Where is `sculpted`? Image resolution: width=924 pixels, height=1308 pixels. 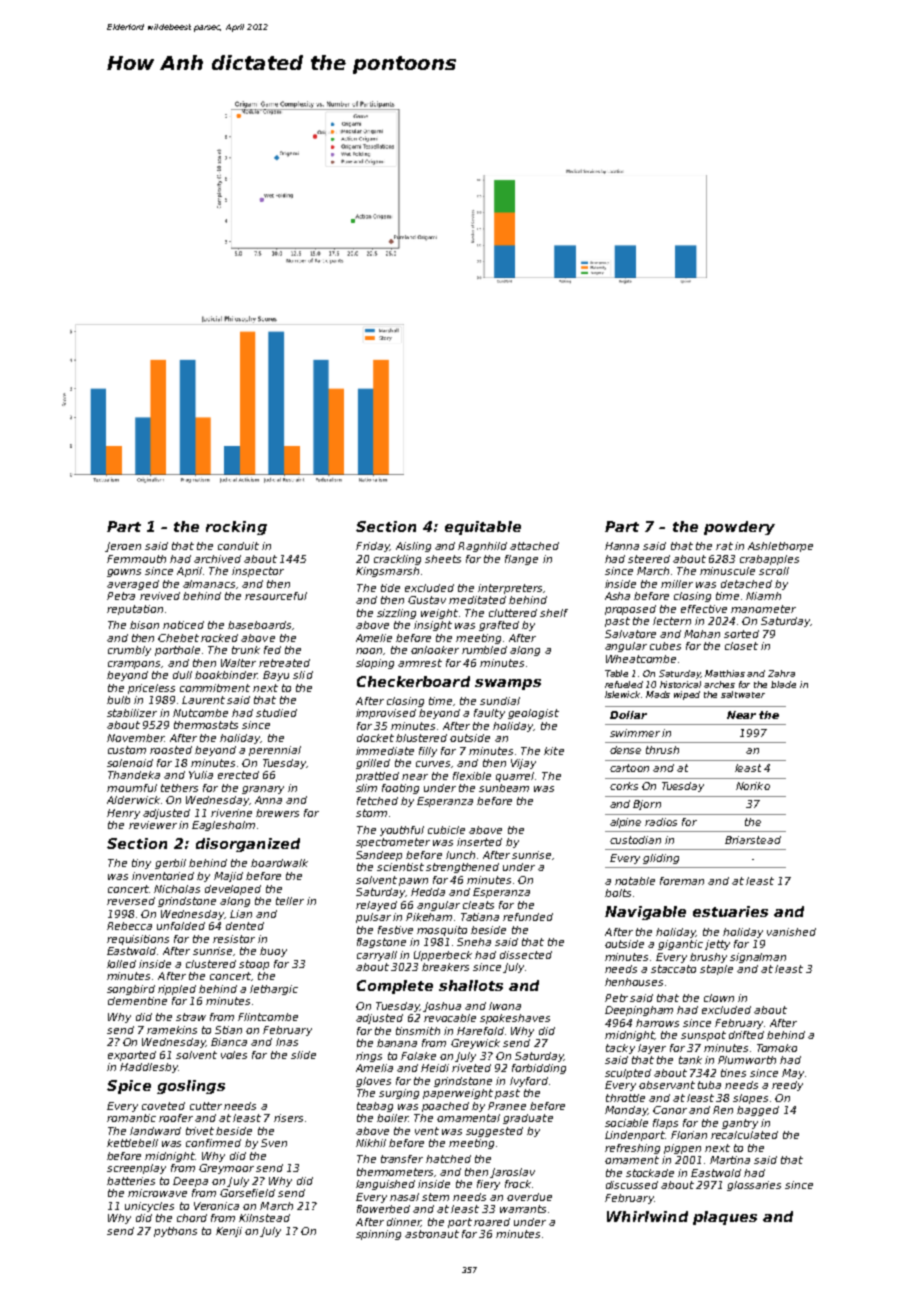 sculpted is located at coordinates (628, 1074).
